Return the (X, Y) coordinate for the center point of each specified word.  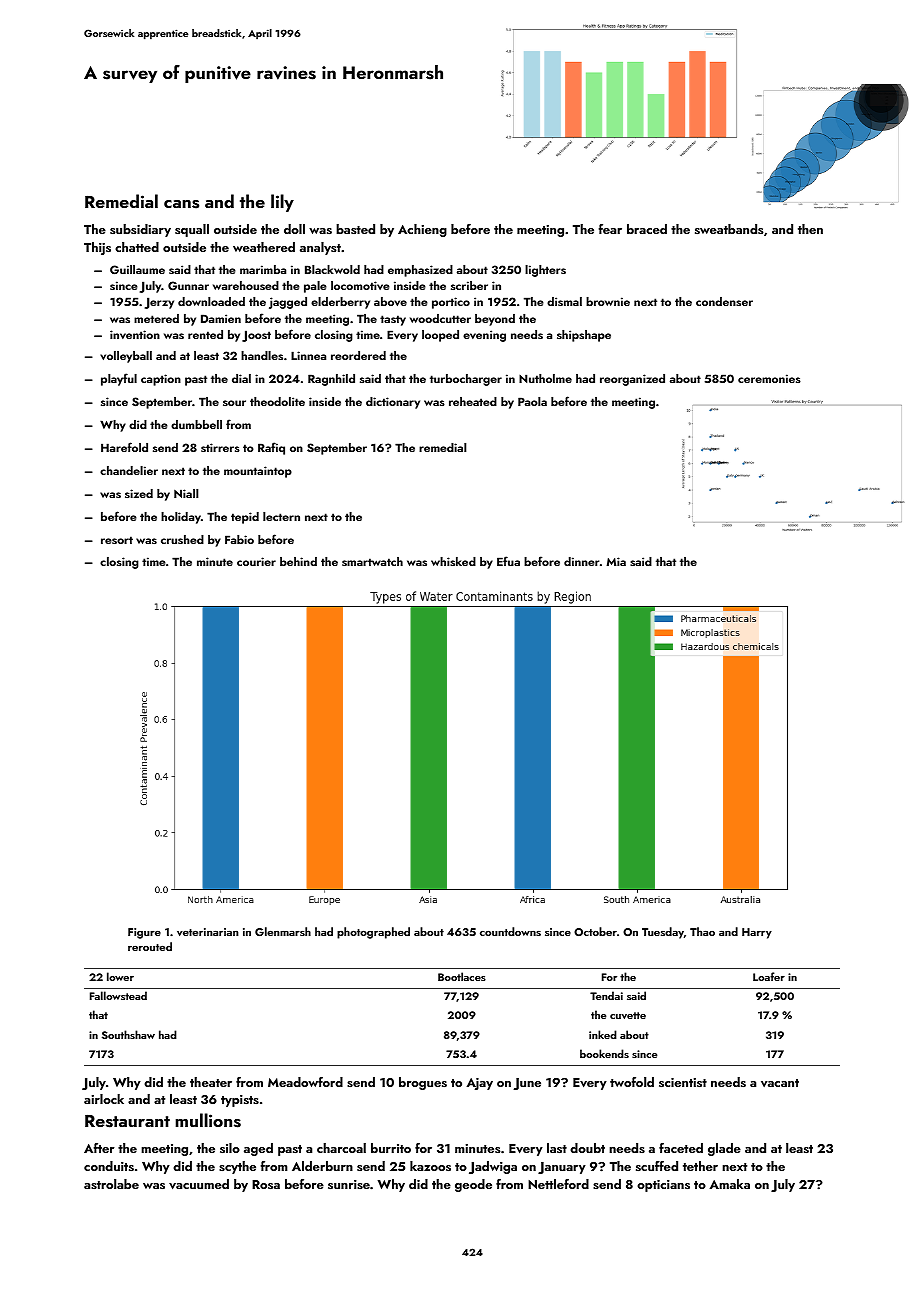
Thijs (97, 248)
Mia (616, 561)
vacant (780, 1083)
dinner (581, 561)
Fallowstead (118, 995)
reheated (473, 401)
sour (234, 403)
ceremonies (769, 378)
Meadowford (305, 1082)
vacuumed (199, 1184)
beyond (495, 320)
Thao (702, 931)
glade (724, 1149)
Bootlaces (462, 976)
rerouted (150, 946)
